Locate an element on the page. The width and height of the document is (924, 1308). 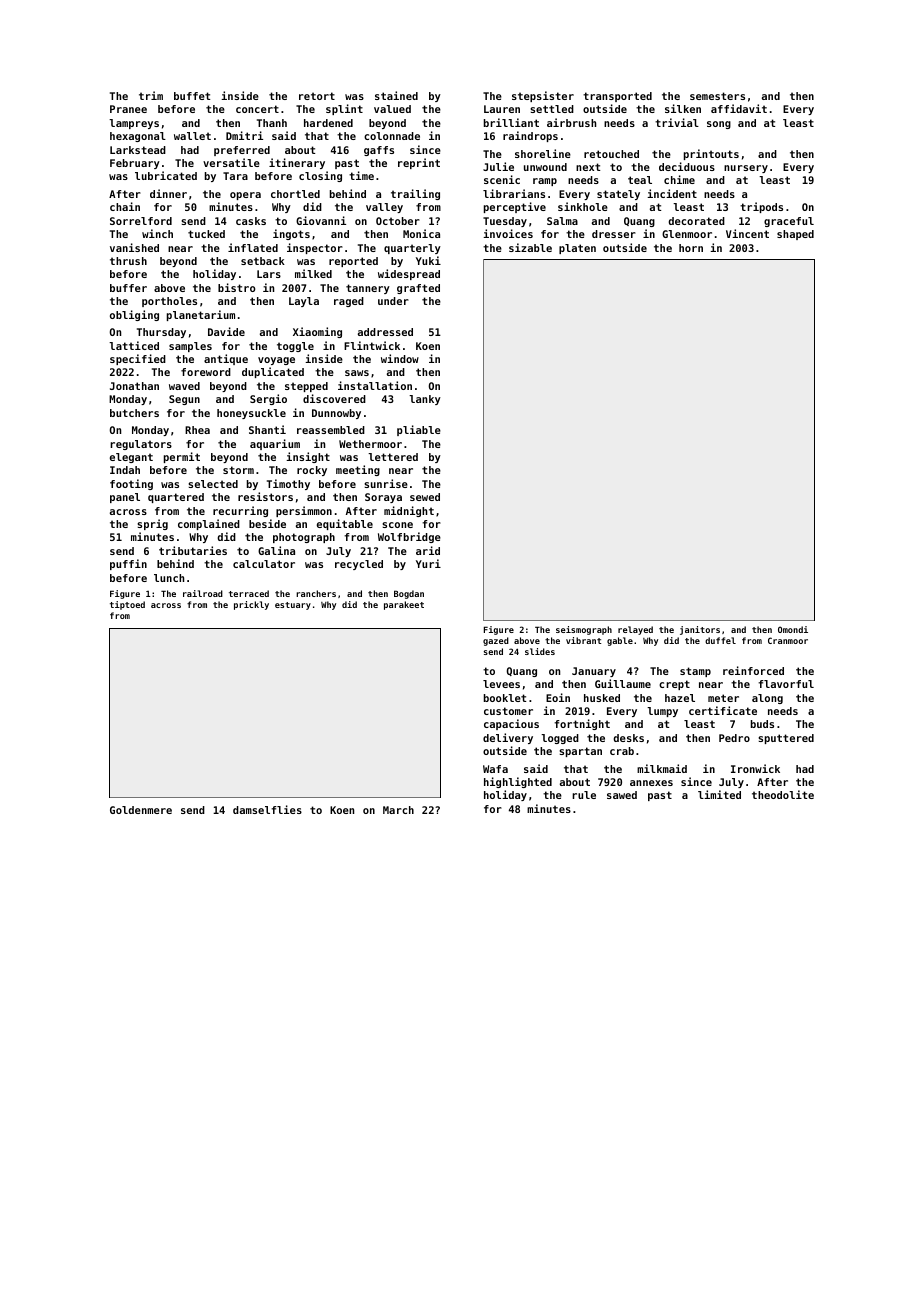
permit is located at coordinates (182, 457).
